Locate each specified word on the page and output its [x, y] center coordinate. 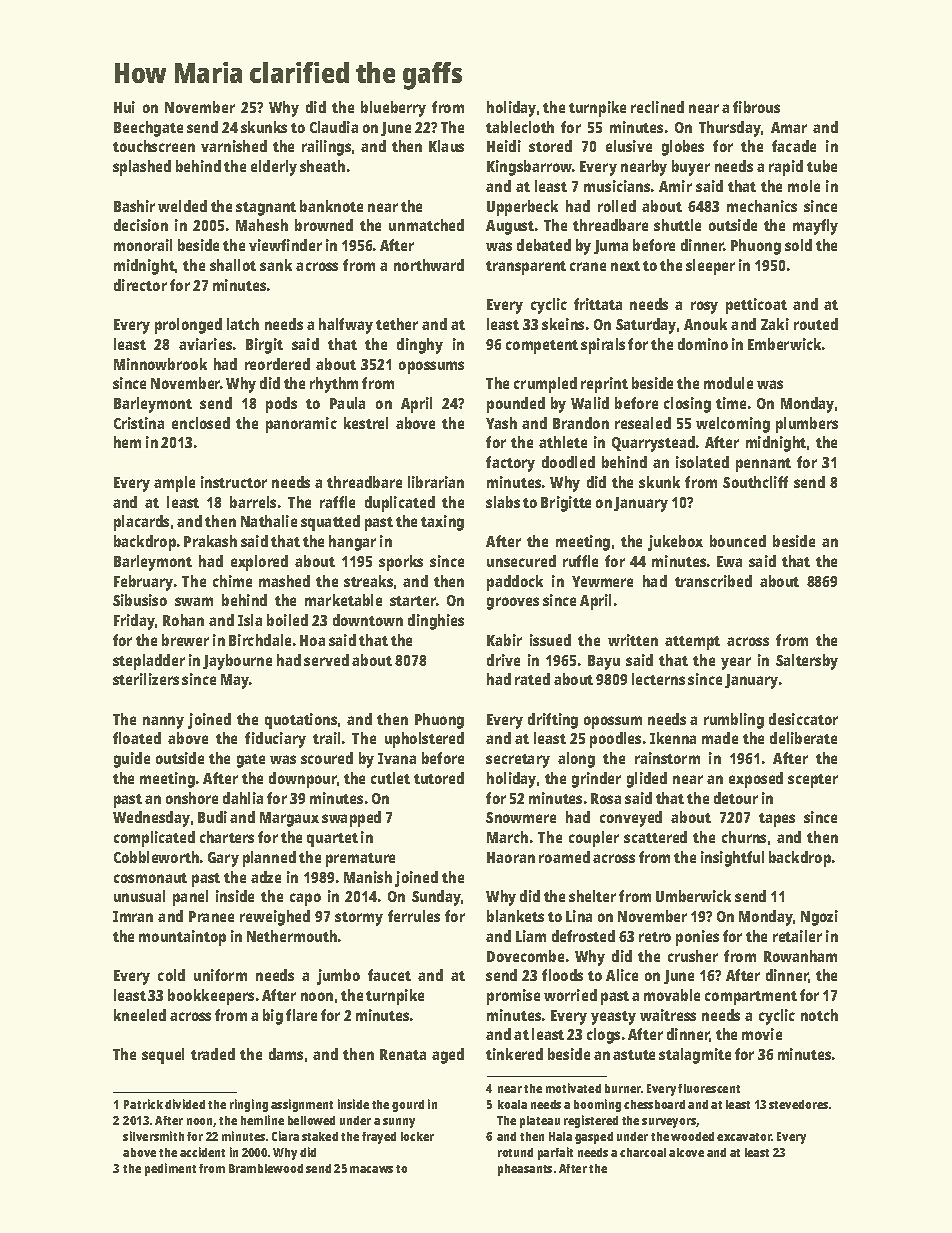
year [736, 663]
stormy [359, 919]
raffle [337, 502]
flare [301, 1015]
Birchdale [260, 640]
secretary [518, 761]
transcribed [713, 581]
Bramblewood [266, 1168]
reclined [657, 107]
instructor [234, 482]
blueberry [393, 109]
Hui [124, 107]
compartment [751, 998]
